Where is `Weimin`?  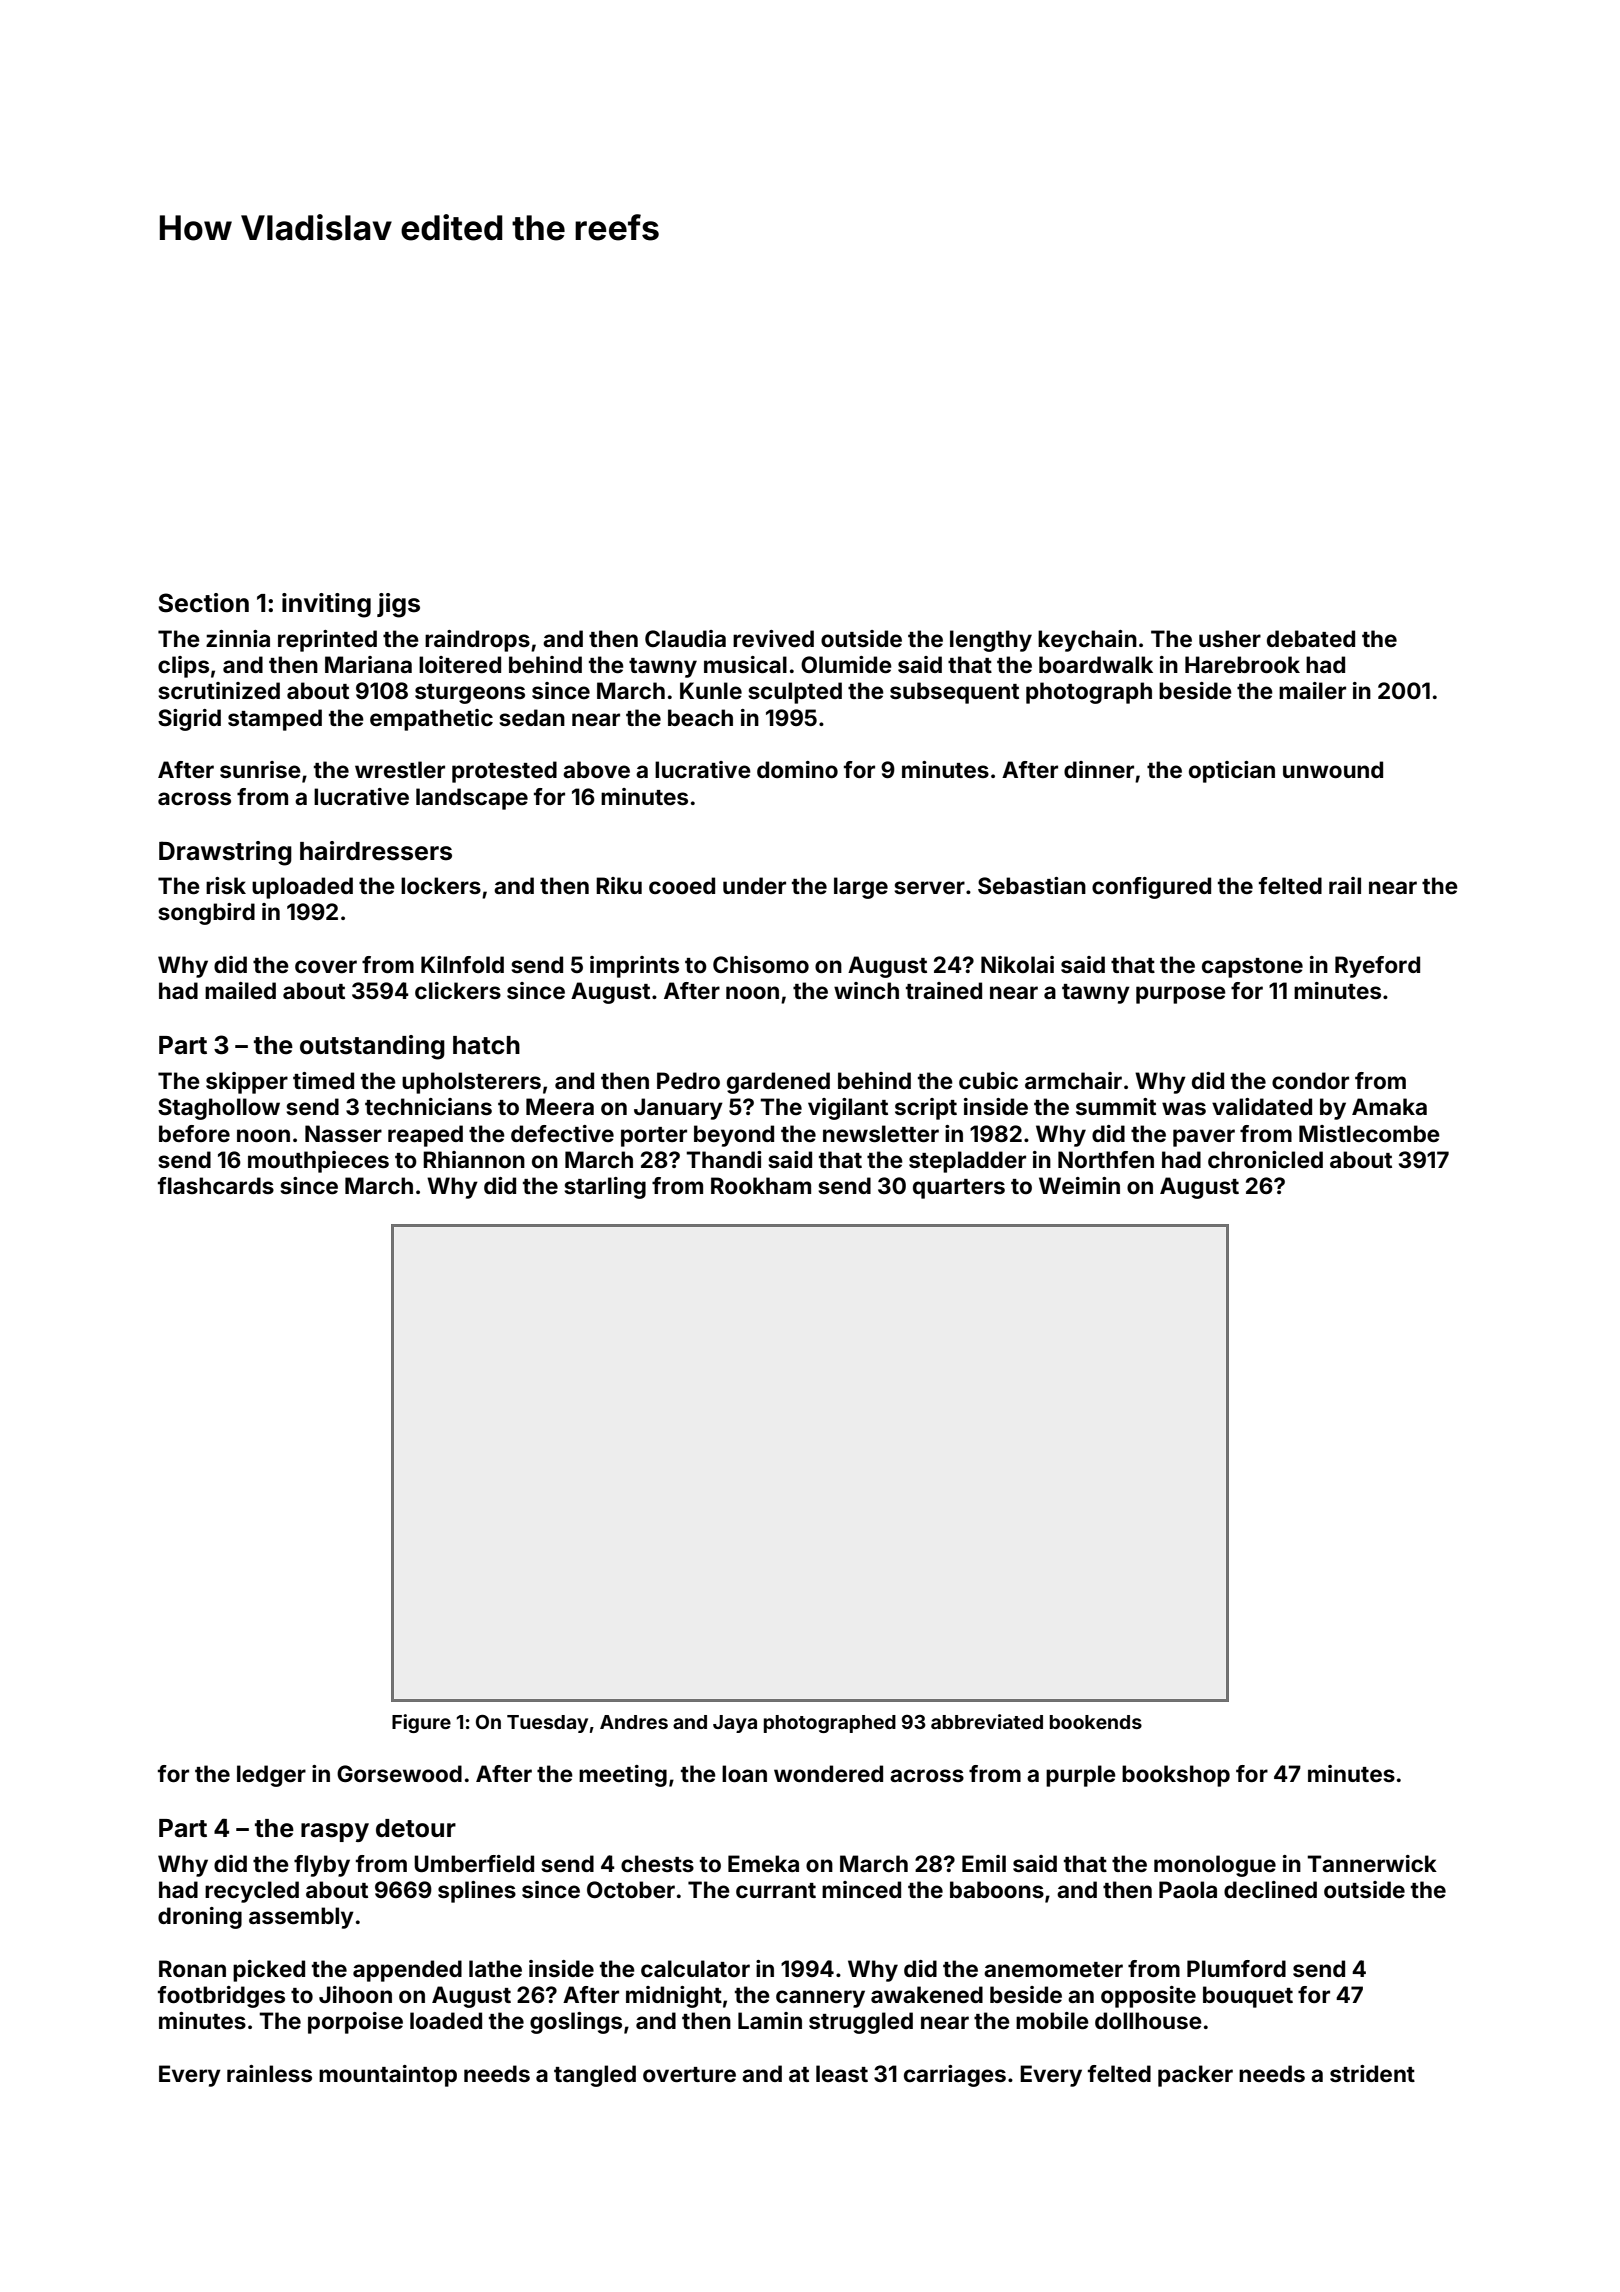 Weimin is located at coordinates (1079, 1185).
